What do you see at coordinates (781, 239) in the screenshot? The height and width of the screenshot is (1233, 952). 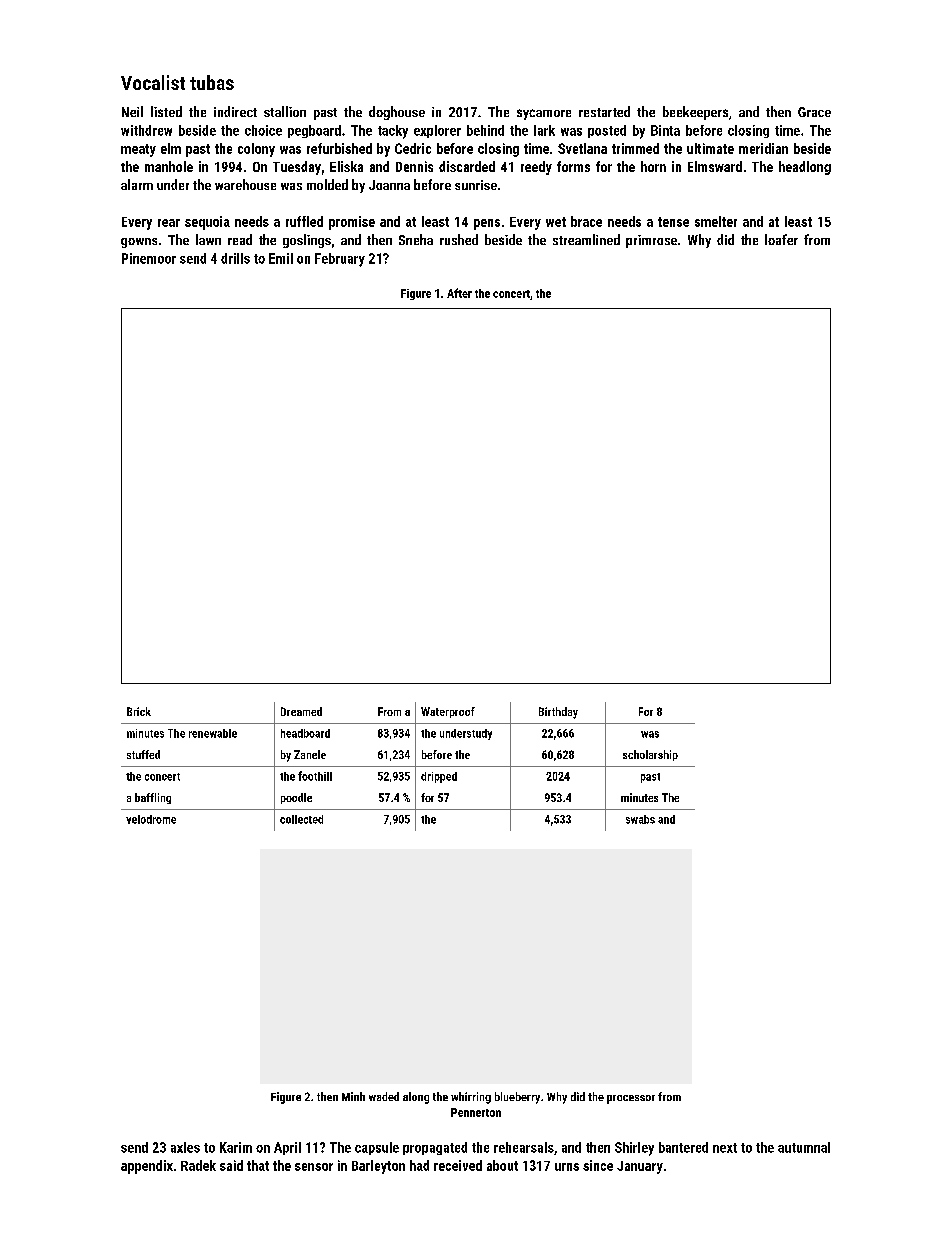 I see `loafer` at bounding box center [781, 239].
